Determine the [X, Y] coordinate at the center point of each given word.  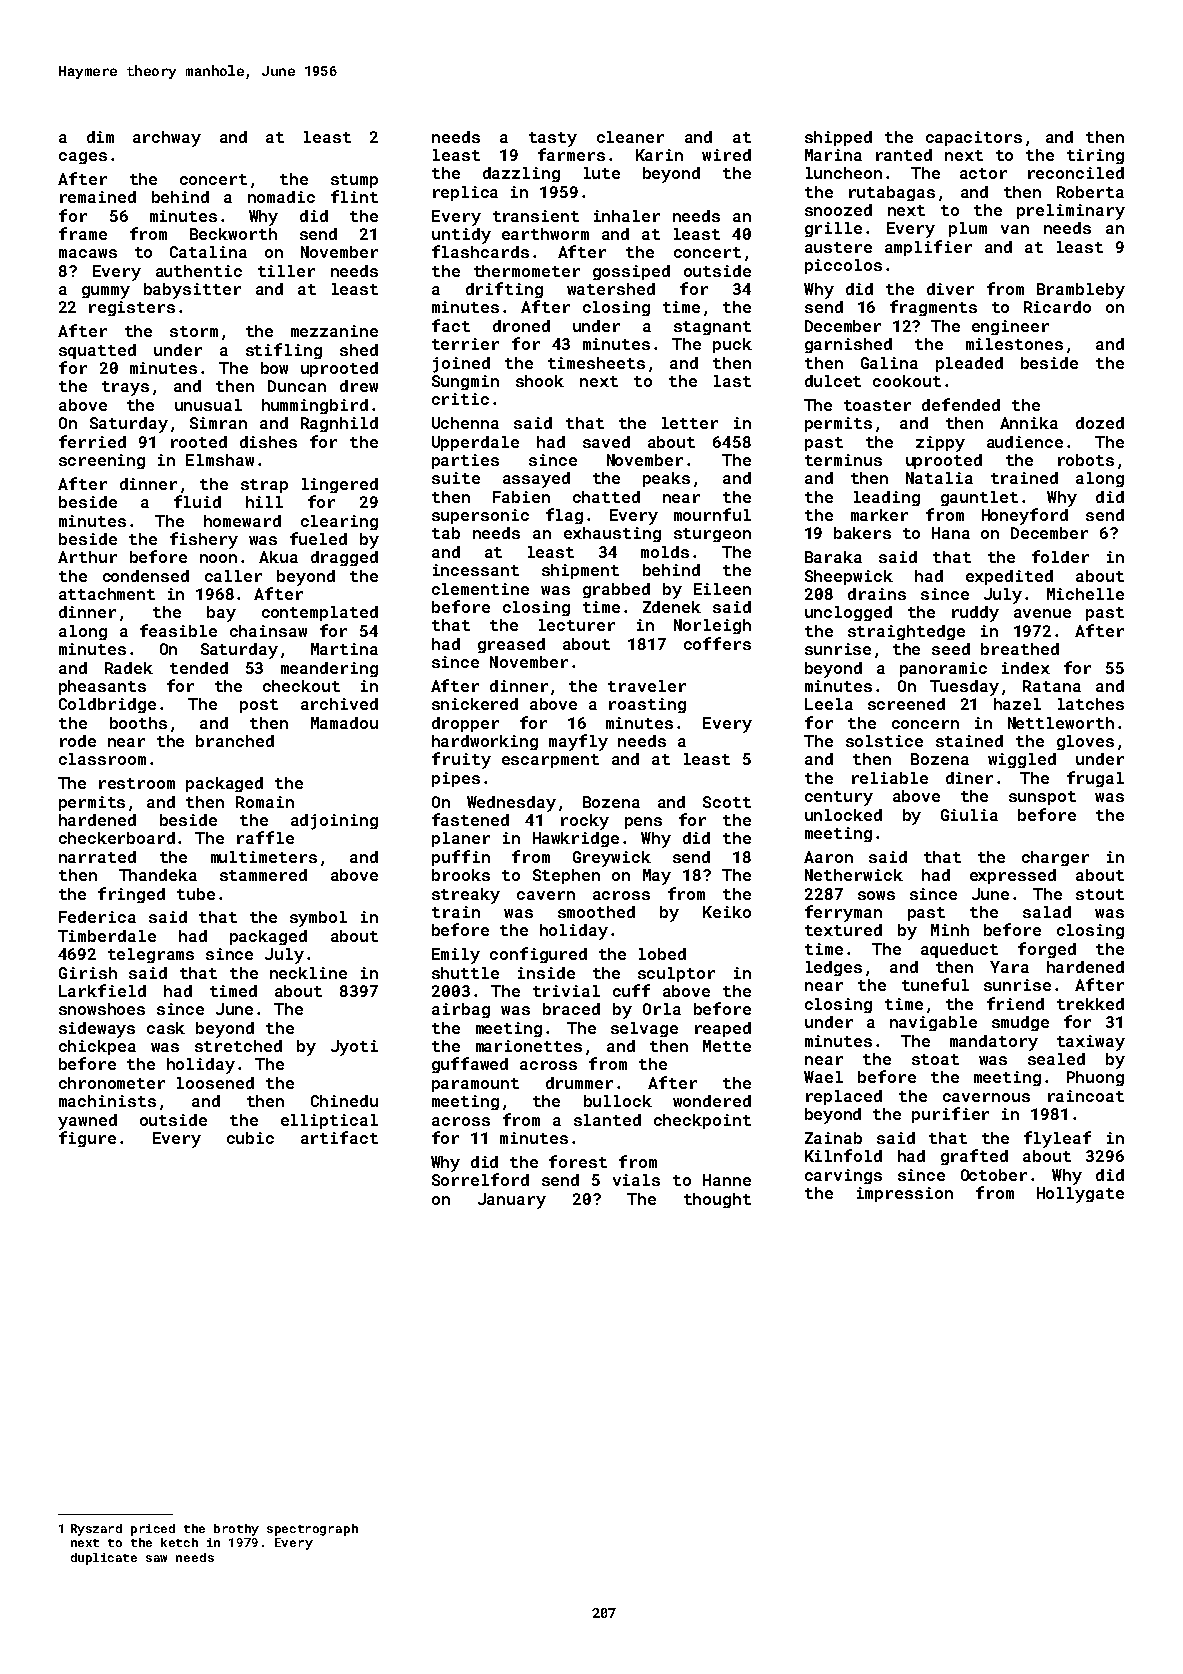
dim [100, 137]
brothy [236, 1530]
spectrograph [312, 1530]
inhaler [627, 216]
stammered [263, 875]
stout [1100, 894]
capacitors [974, 138]
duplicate [104, 1559]
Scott [727, 802]
